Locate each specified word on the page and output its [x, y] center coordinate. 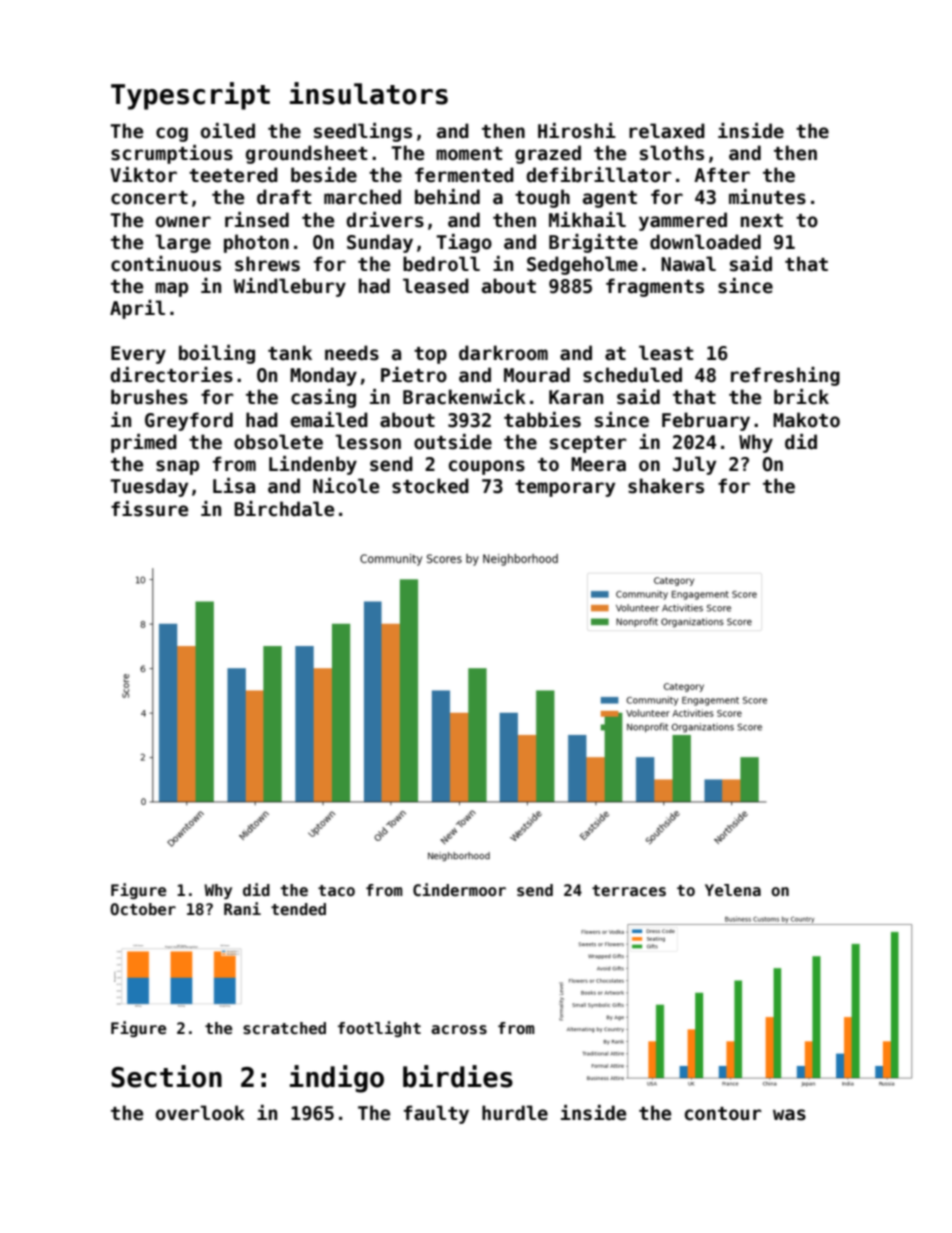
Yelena [733, 890]
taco [336, 890]
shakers [666, 486]
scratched [284, 1028]
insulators [369, 93]
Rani [242, 908]
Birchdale [284, 509]
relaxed [667, 131]
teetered [233, 175]
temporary [565, 488]
